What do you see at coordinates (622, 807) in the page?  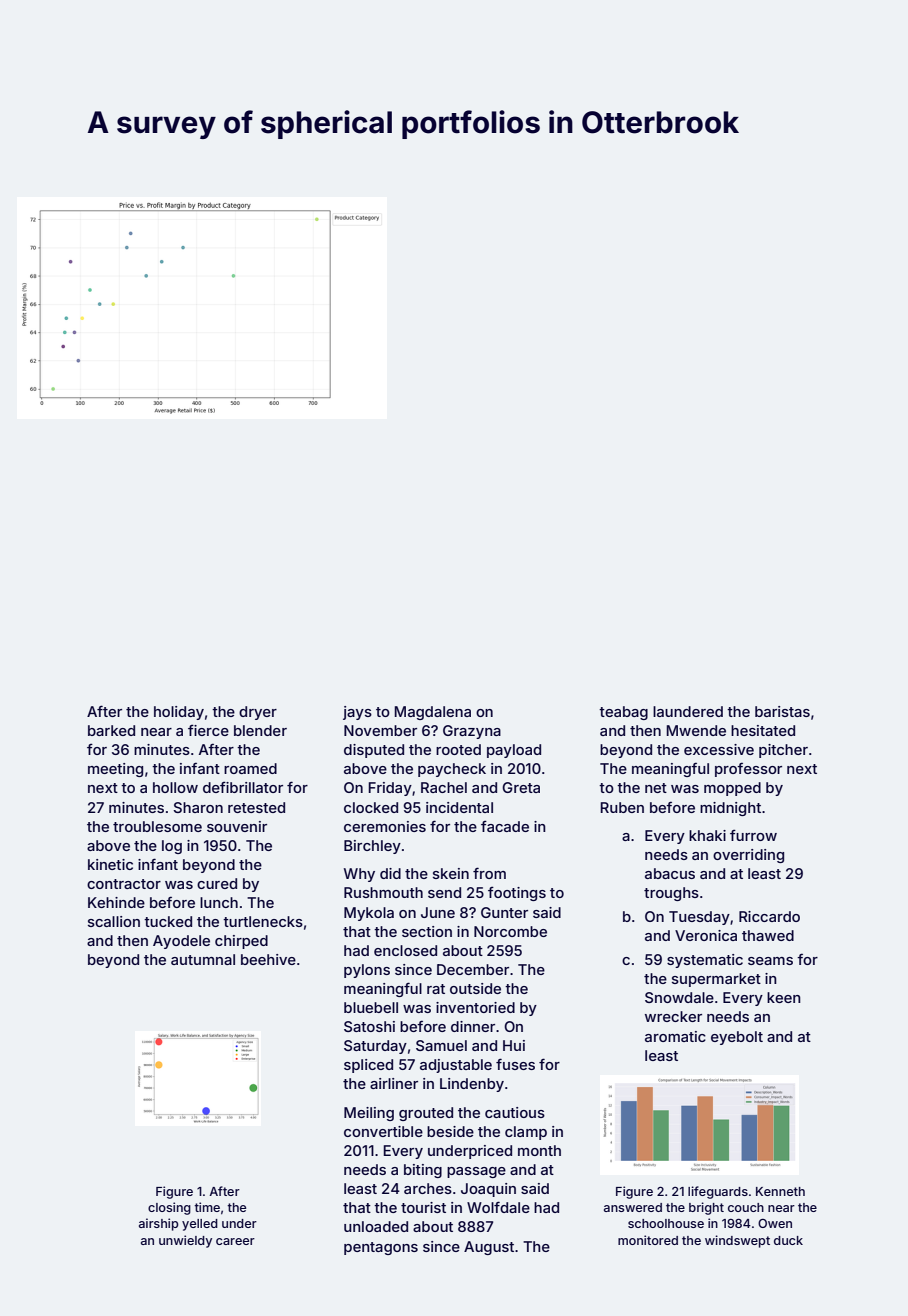 I see `Ruben` at bounding box center [622, 807].
